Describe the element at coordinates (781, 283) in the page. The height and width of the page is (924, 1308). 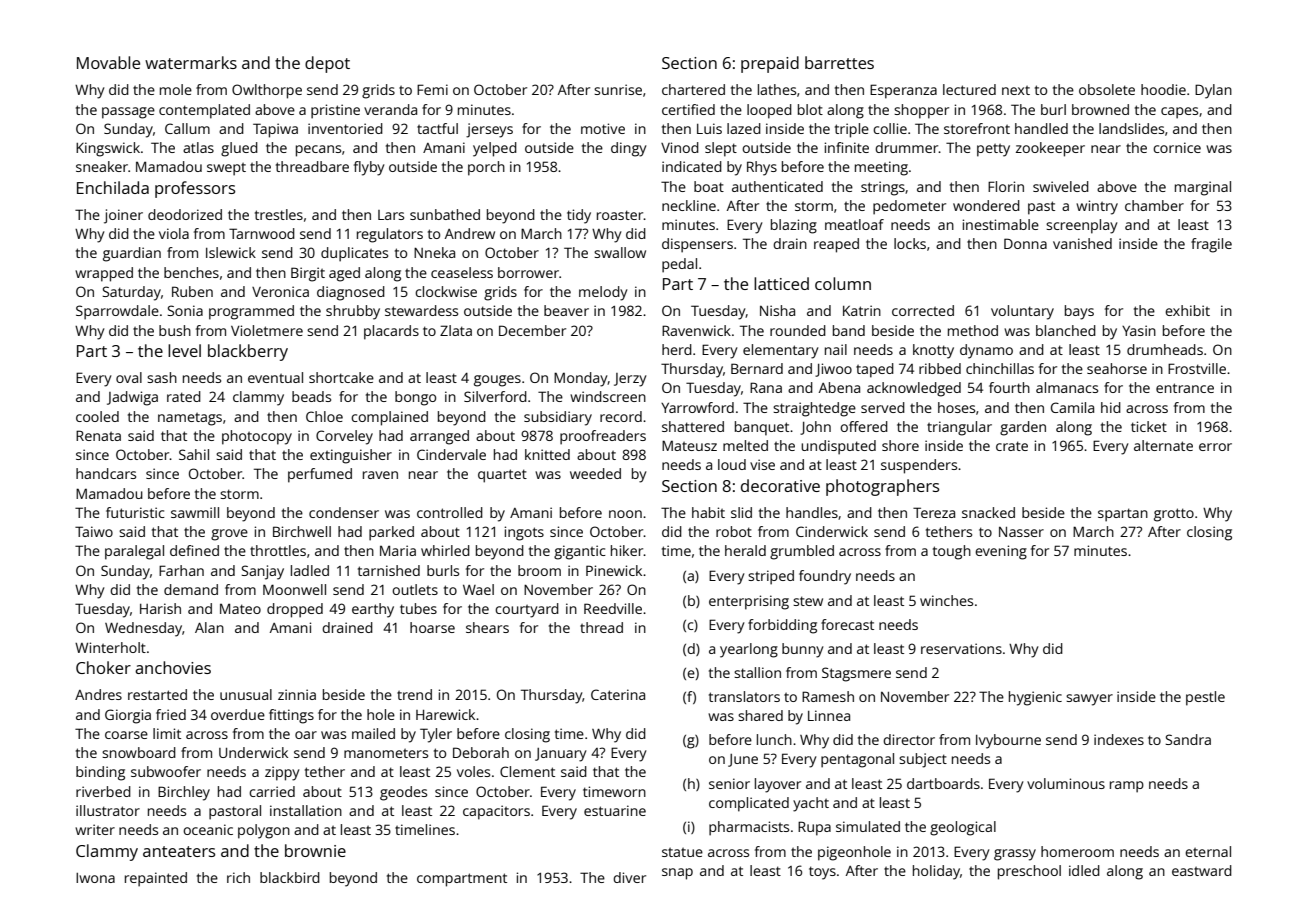
I see `latticed` at that location.
